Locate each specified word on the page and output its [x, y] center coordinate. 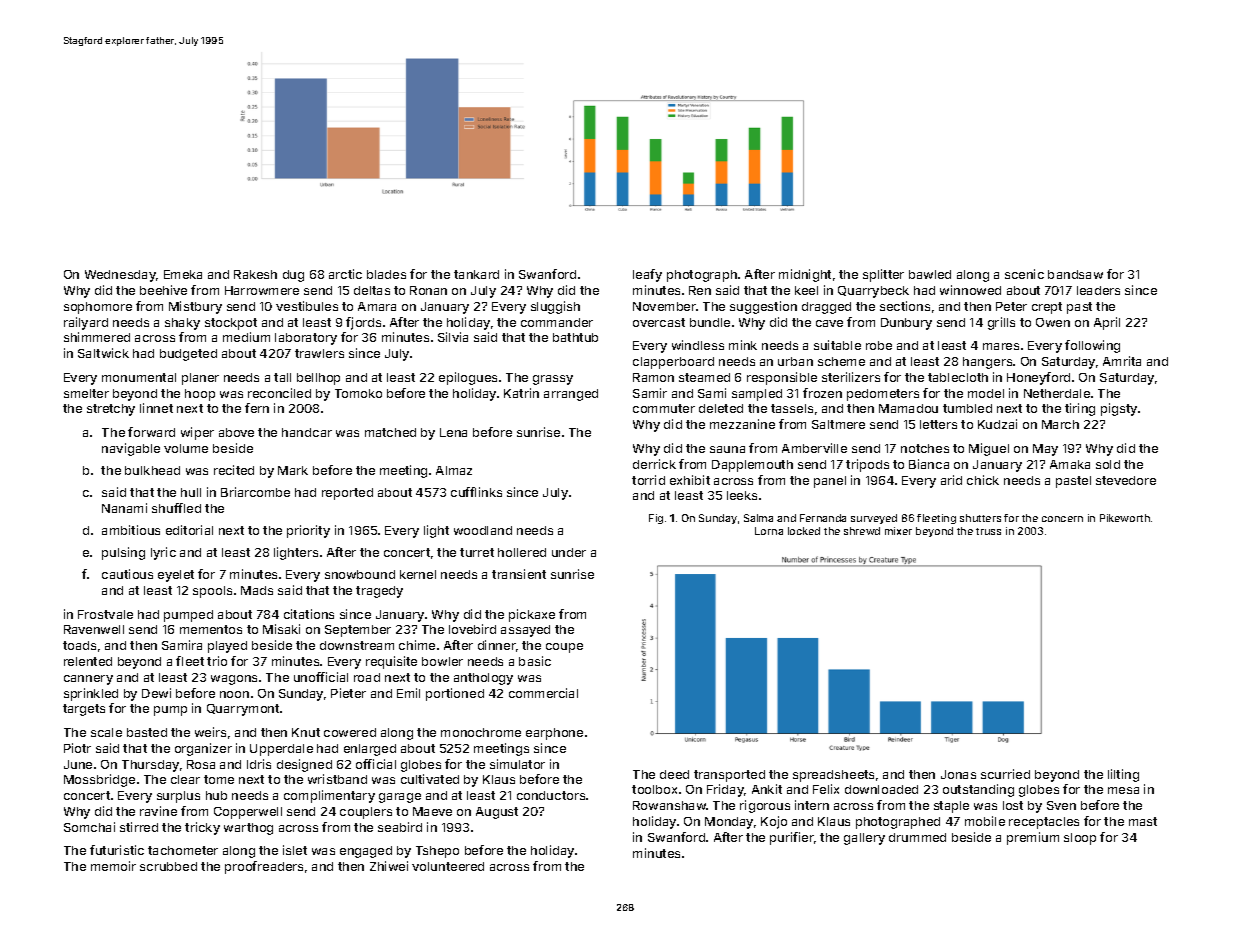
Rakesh [255, 274]
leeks [742, 495]
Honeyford [1038, 378]
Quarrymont [243, 710]
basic [535, 661]
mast [1143, 821]
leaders [1098, 290]
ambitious [131, 530]
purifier [792, 838]
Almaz [454, 470]
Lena [453, 432]
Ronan [428, 290]
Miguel [989, 449]
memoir [113, 866]
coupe [564, 648]
